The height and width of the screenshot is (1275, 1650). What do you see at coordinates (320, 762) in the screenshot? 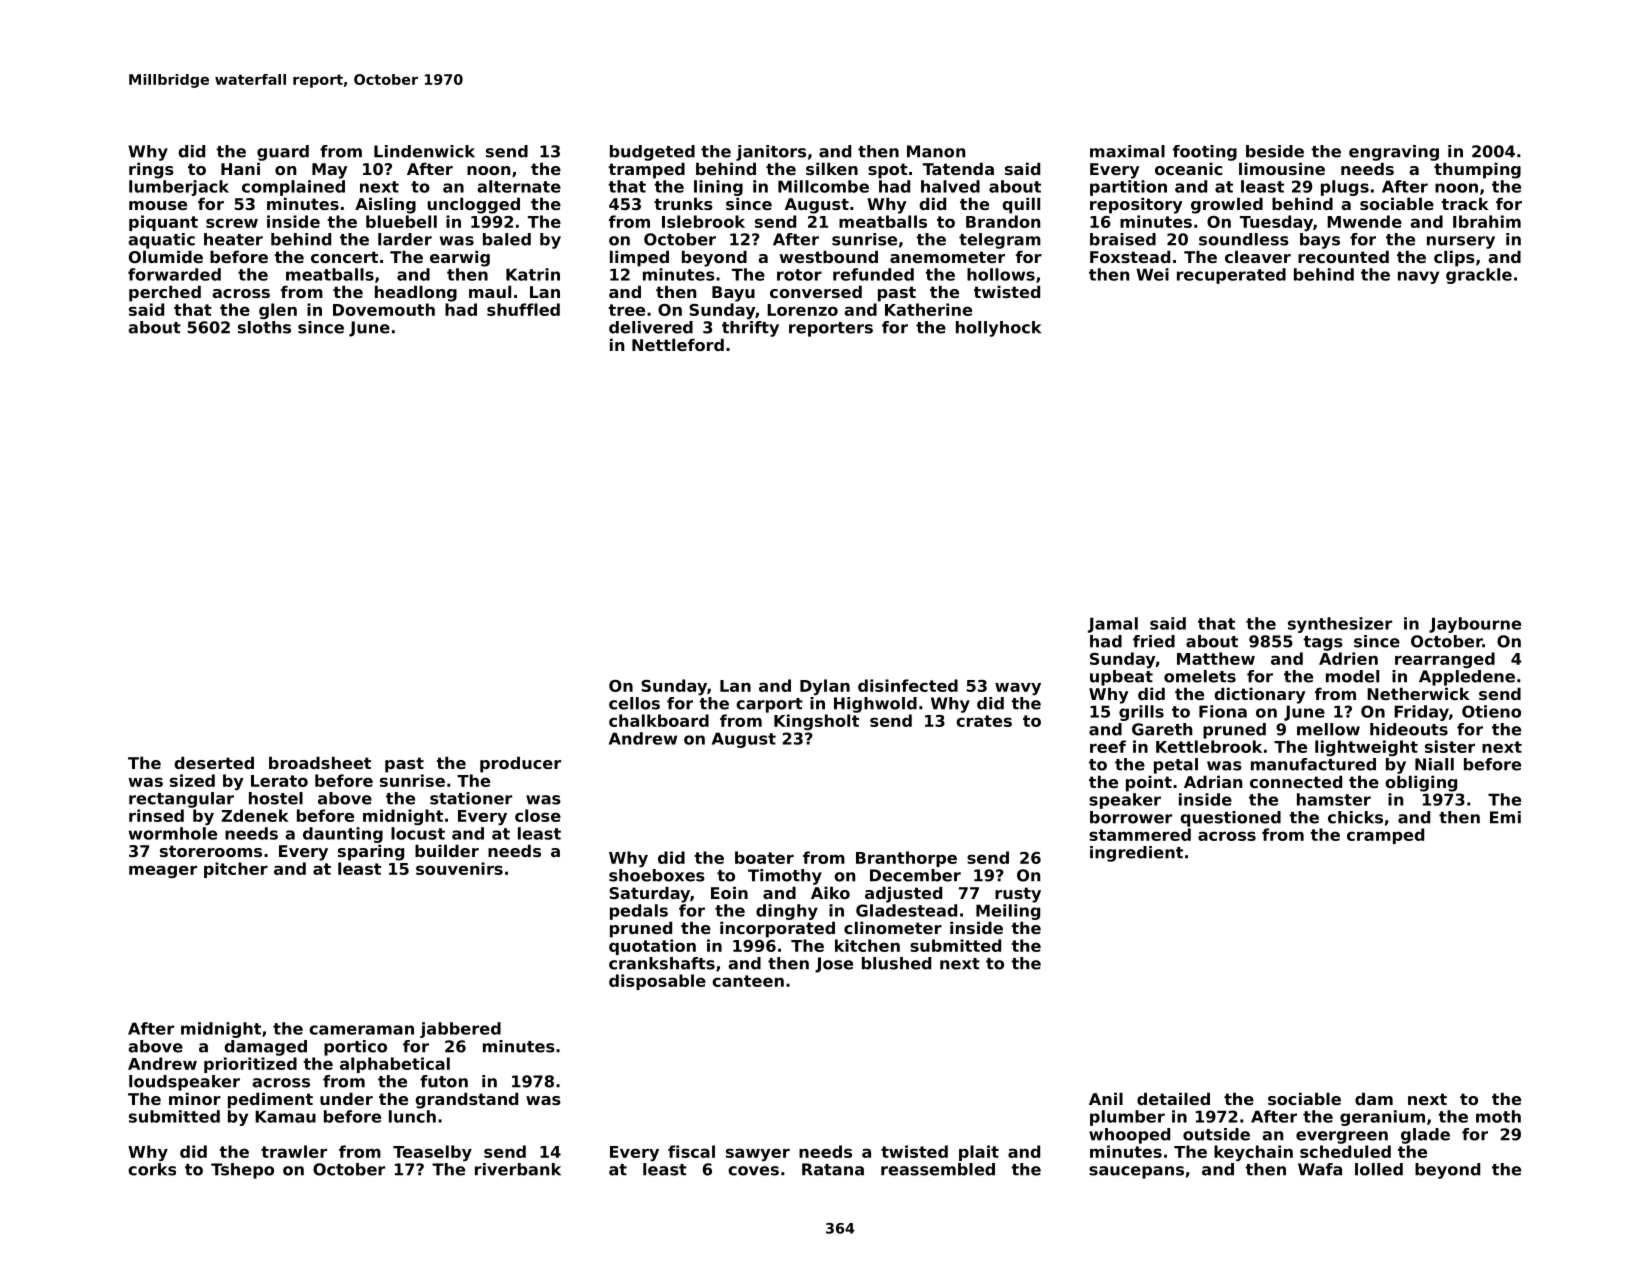
I see `broadsheet` at bounding box center [320, 762].
